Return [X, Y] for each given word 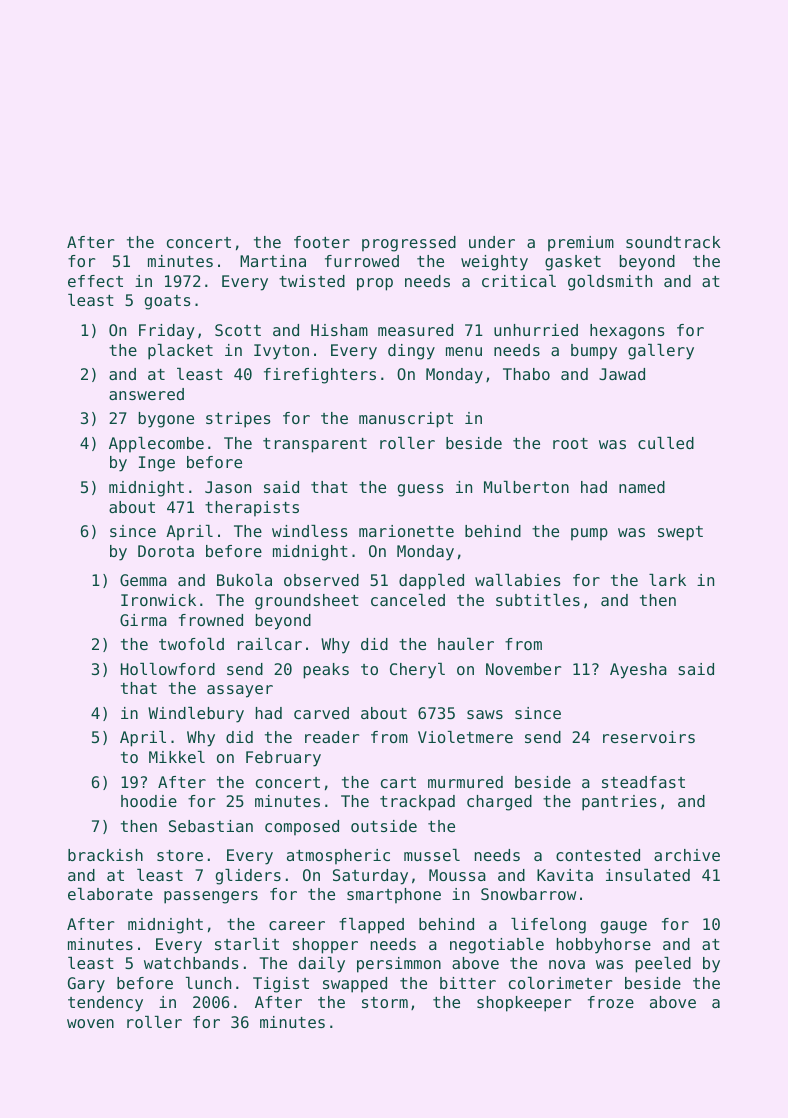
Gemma [143, 580]
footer [322, 242]
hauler [466, 644]
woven [90, 1023]
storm [385, 1002]
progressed [409, 244]
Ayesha [638, 671]
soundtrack [673, 242]
